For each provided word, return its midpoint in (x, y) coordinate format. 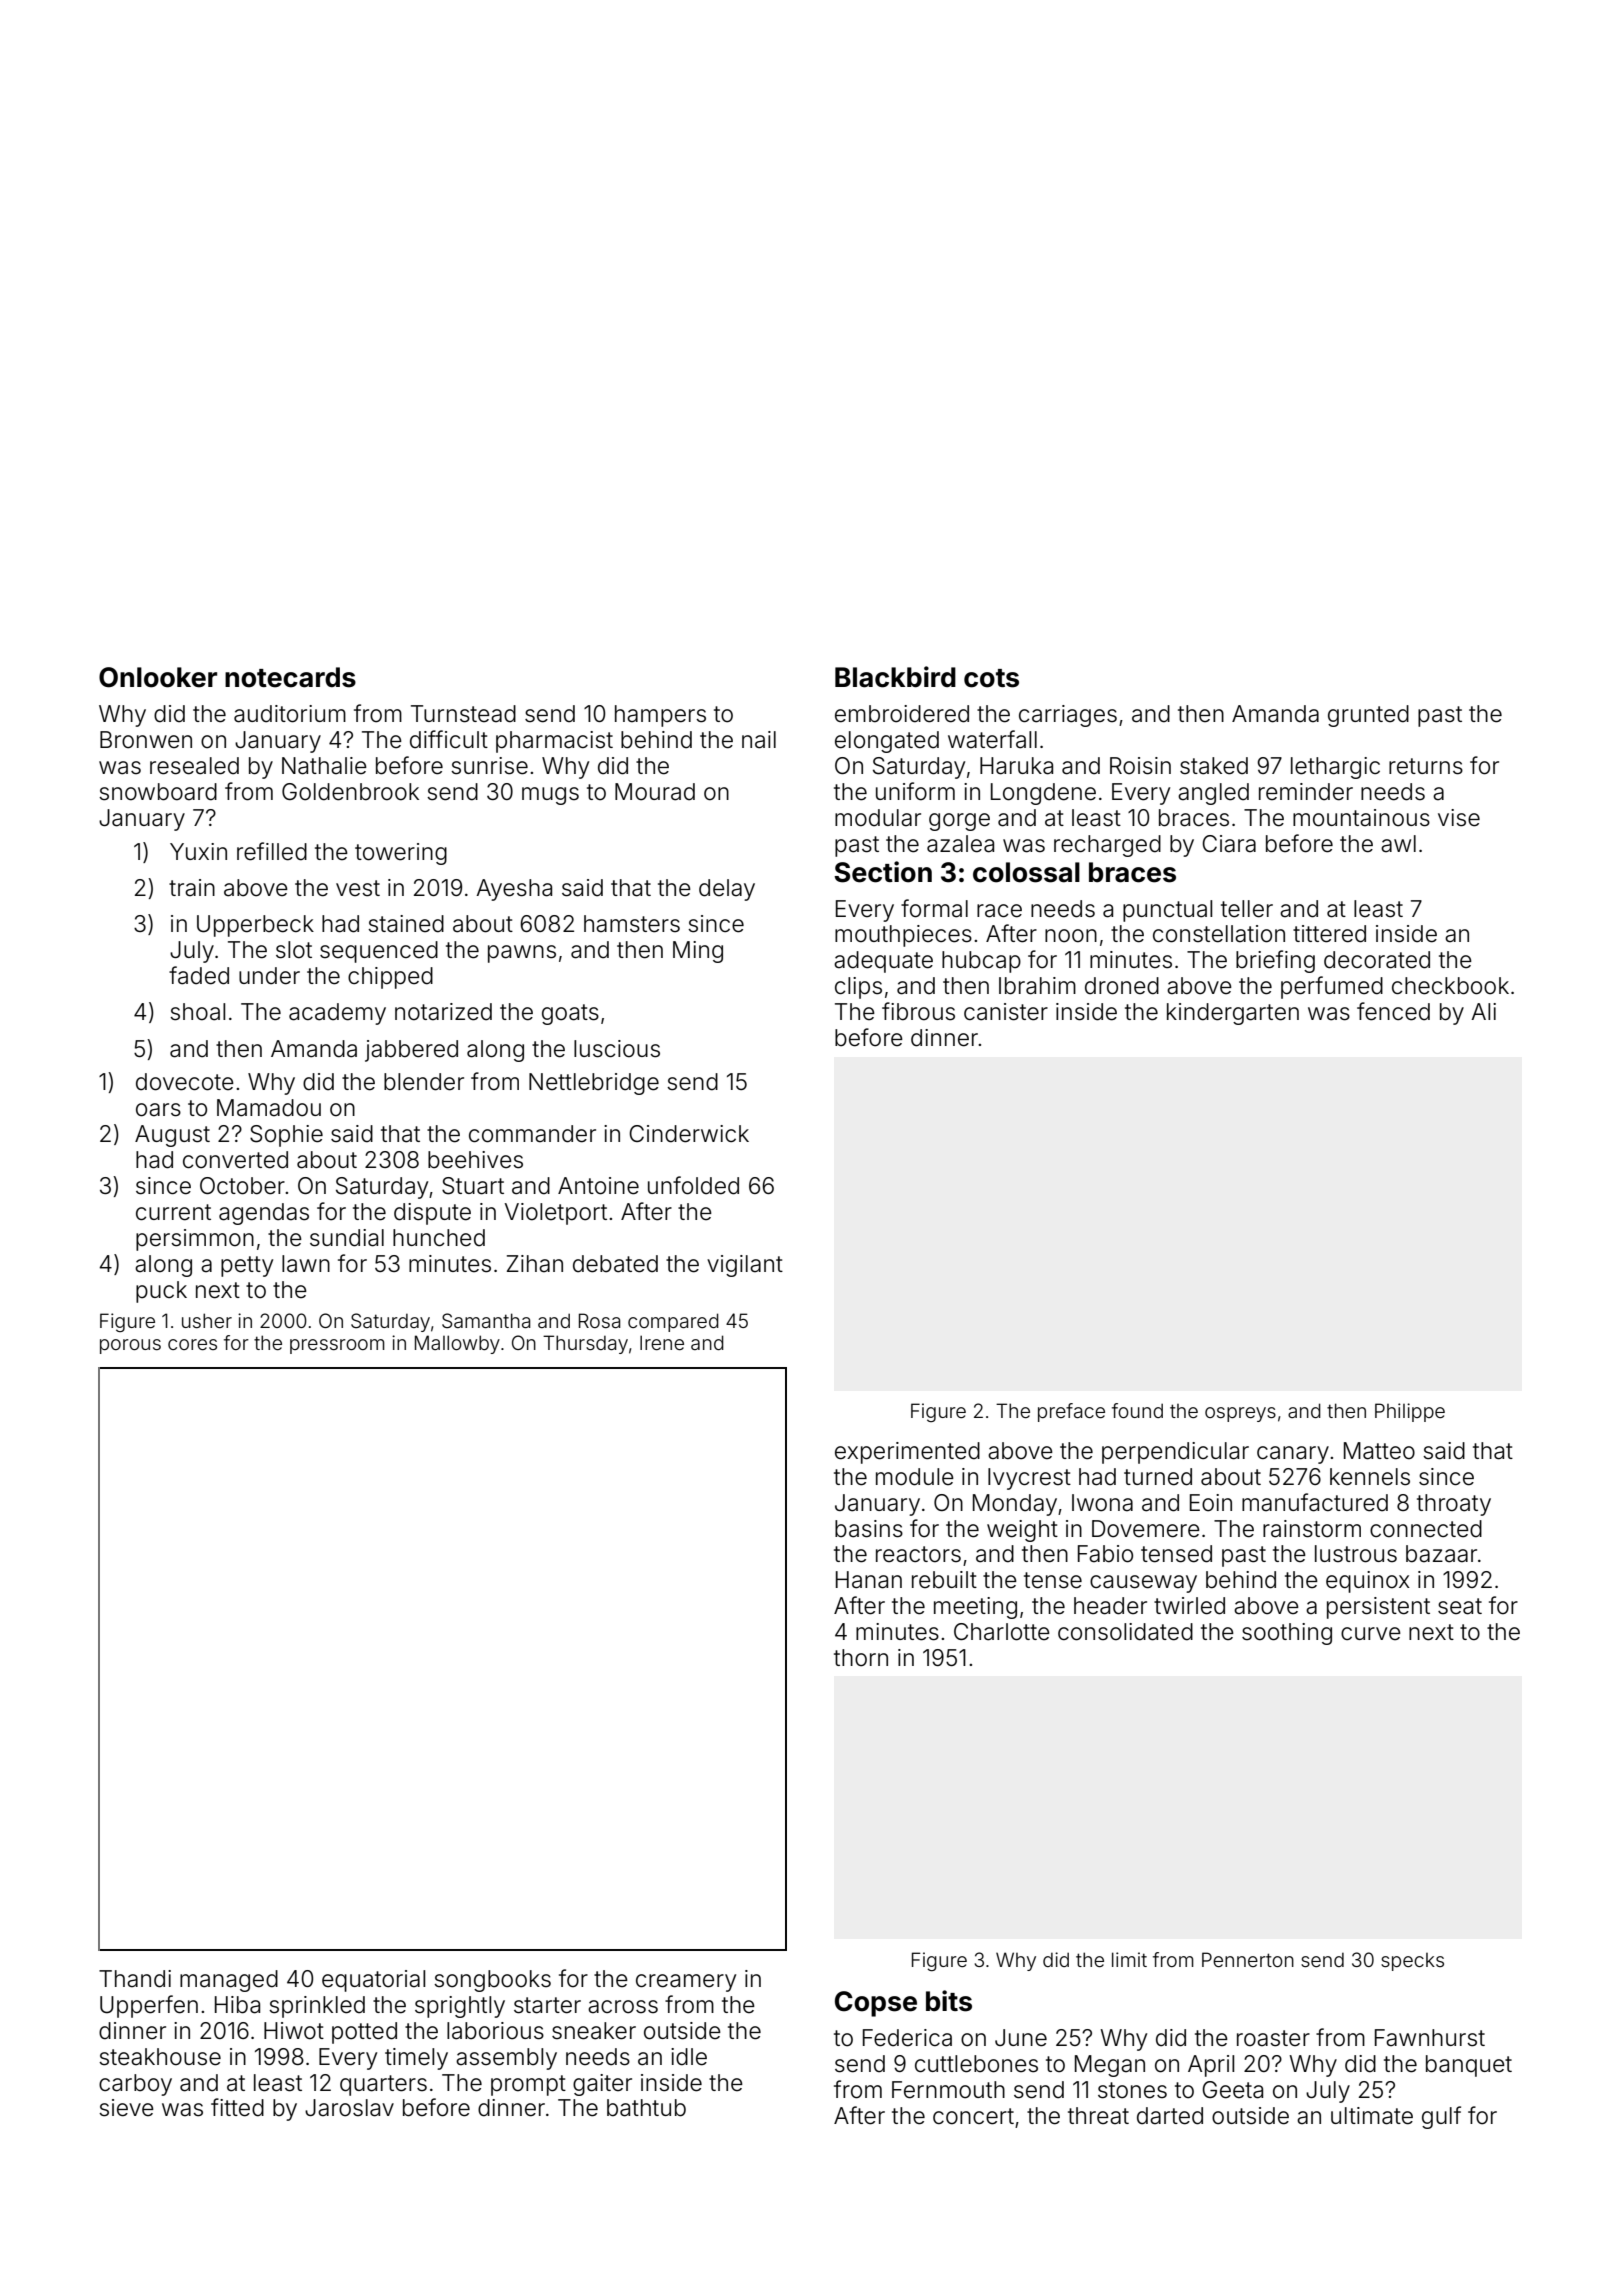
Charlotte (1002, 1632)
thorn (861, 1658)
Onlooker (158, 677)
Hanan (869, 1580)
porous (130, 1346)
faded (199, 975)
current (173, 1212)
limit (1129, 1959)
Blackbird (895, 677)
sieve (126, 2108)
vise (1459, 818)
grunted (1368, 716)
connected (1426, 1529)
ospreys (1240, 1414)
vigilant (745, 1266)
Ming (698, 952)
